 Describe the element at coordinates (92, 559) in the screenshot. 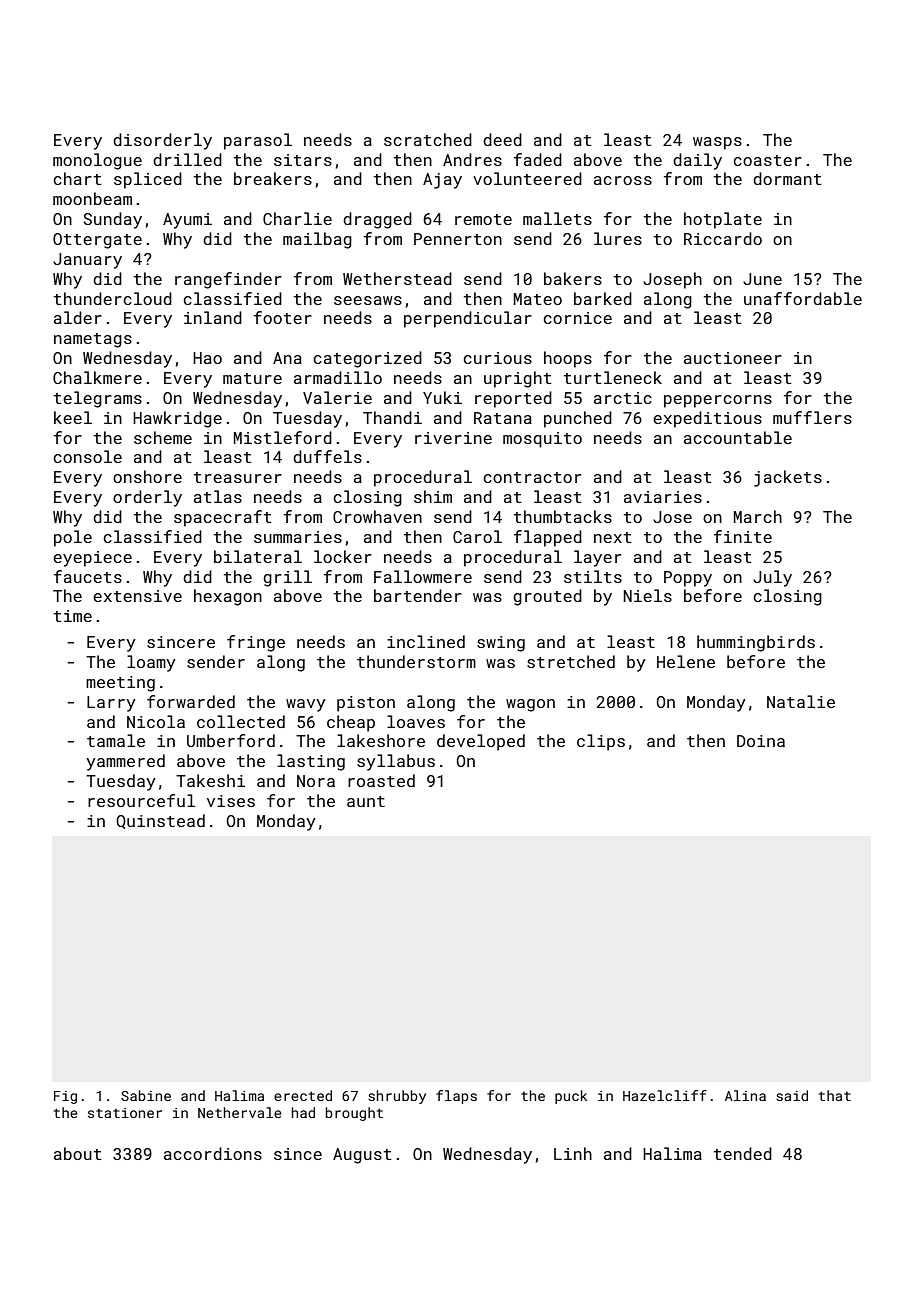

I see `eyepiece` at that location.
